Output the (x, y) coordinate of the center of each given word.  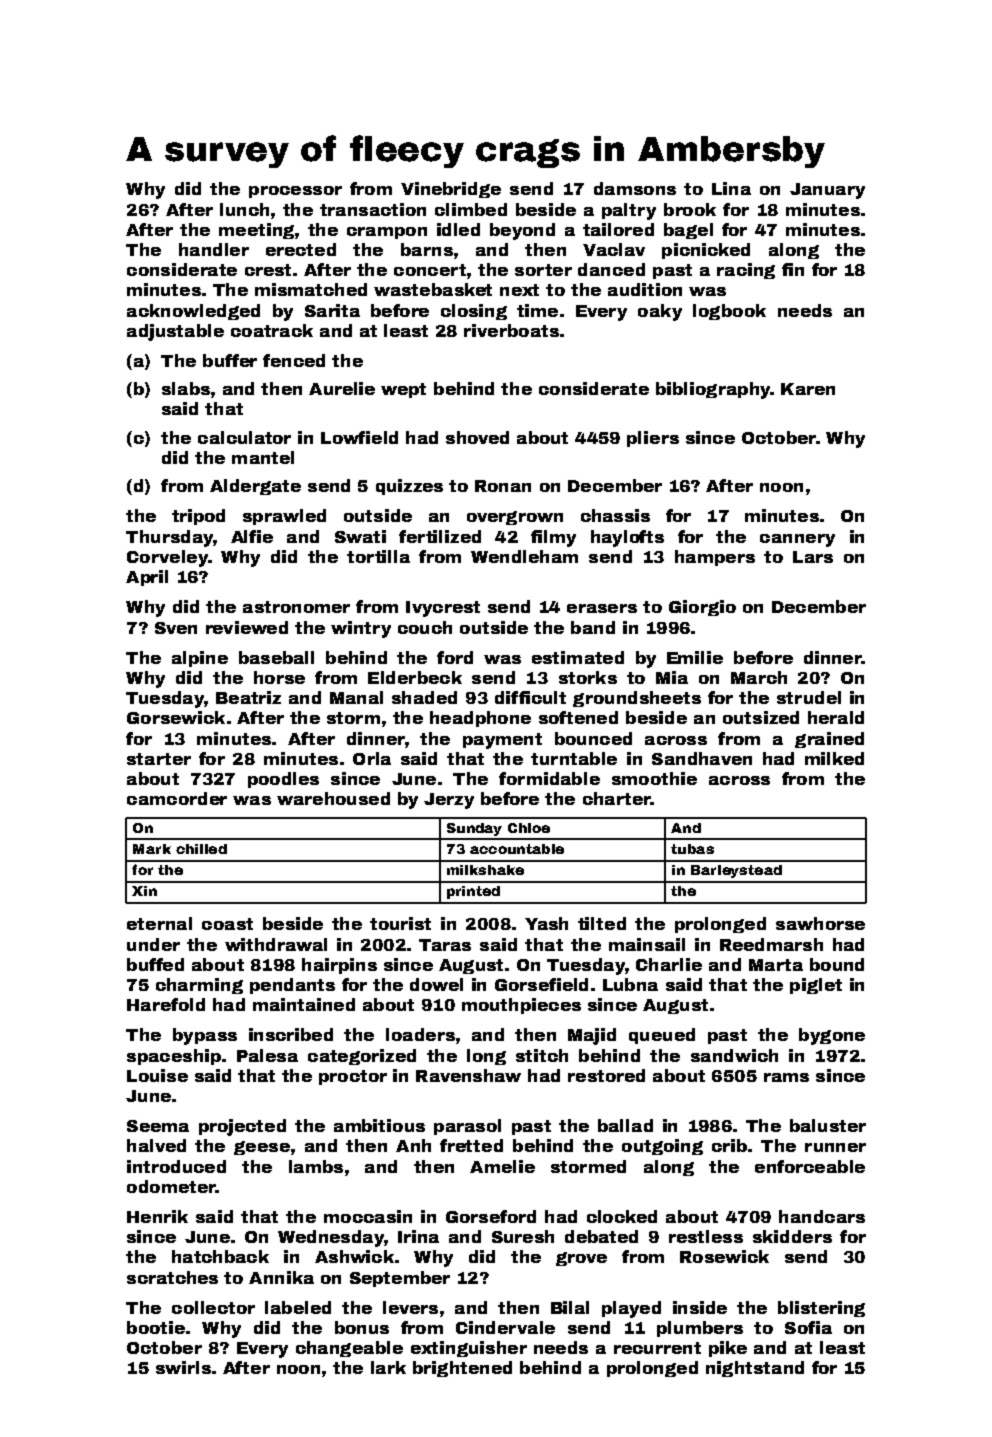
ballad (625, 1125)
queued (662, 1036)
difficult (530, 697)
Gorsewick (176, 717)
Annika (281, 1277)
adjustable (175, 332)
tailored (618, 229)
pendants (292, 986)
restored (606, 1075)
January (827, 191)
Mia (672, 677)
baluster (828, 1125)
